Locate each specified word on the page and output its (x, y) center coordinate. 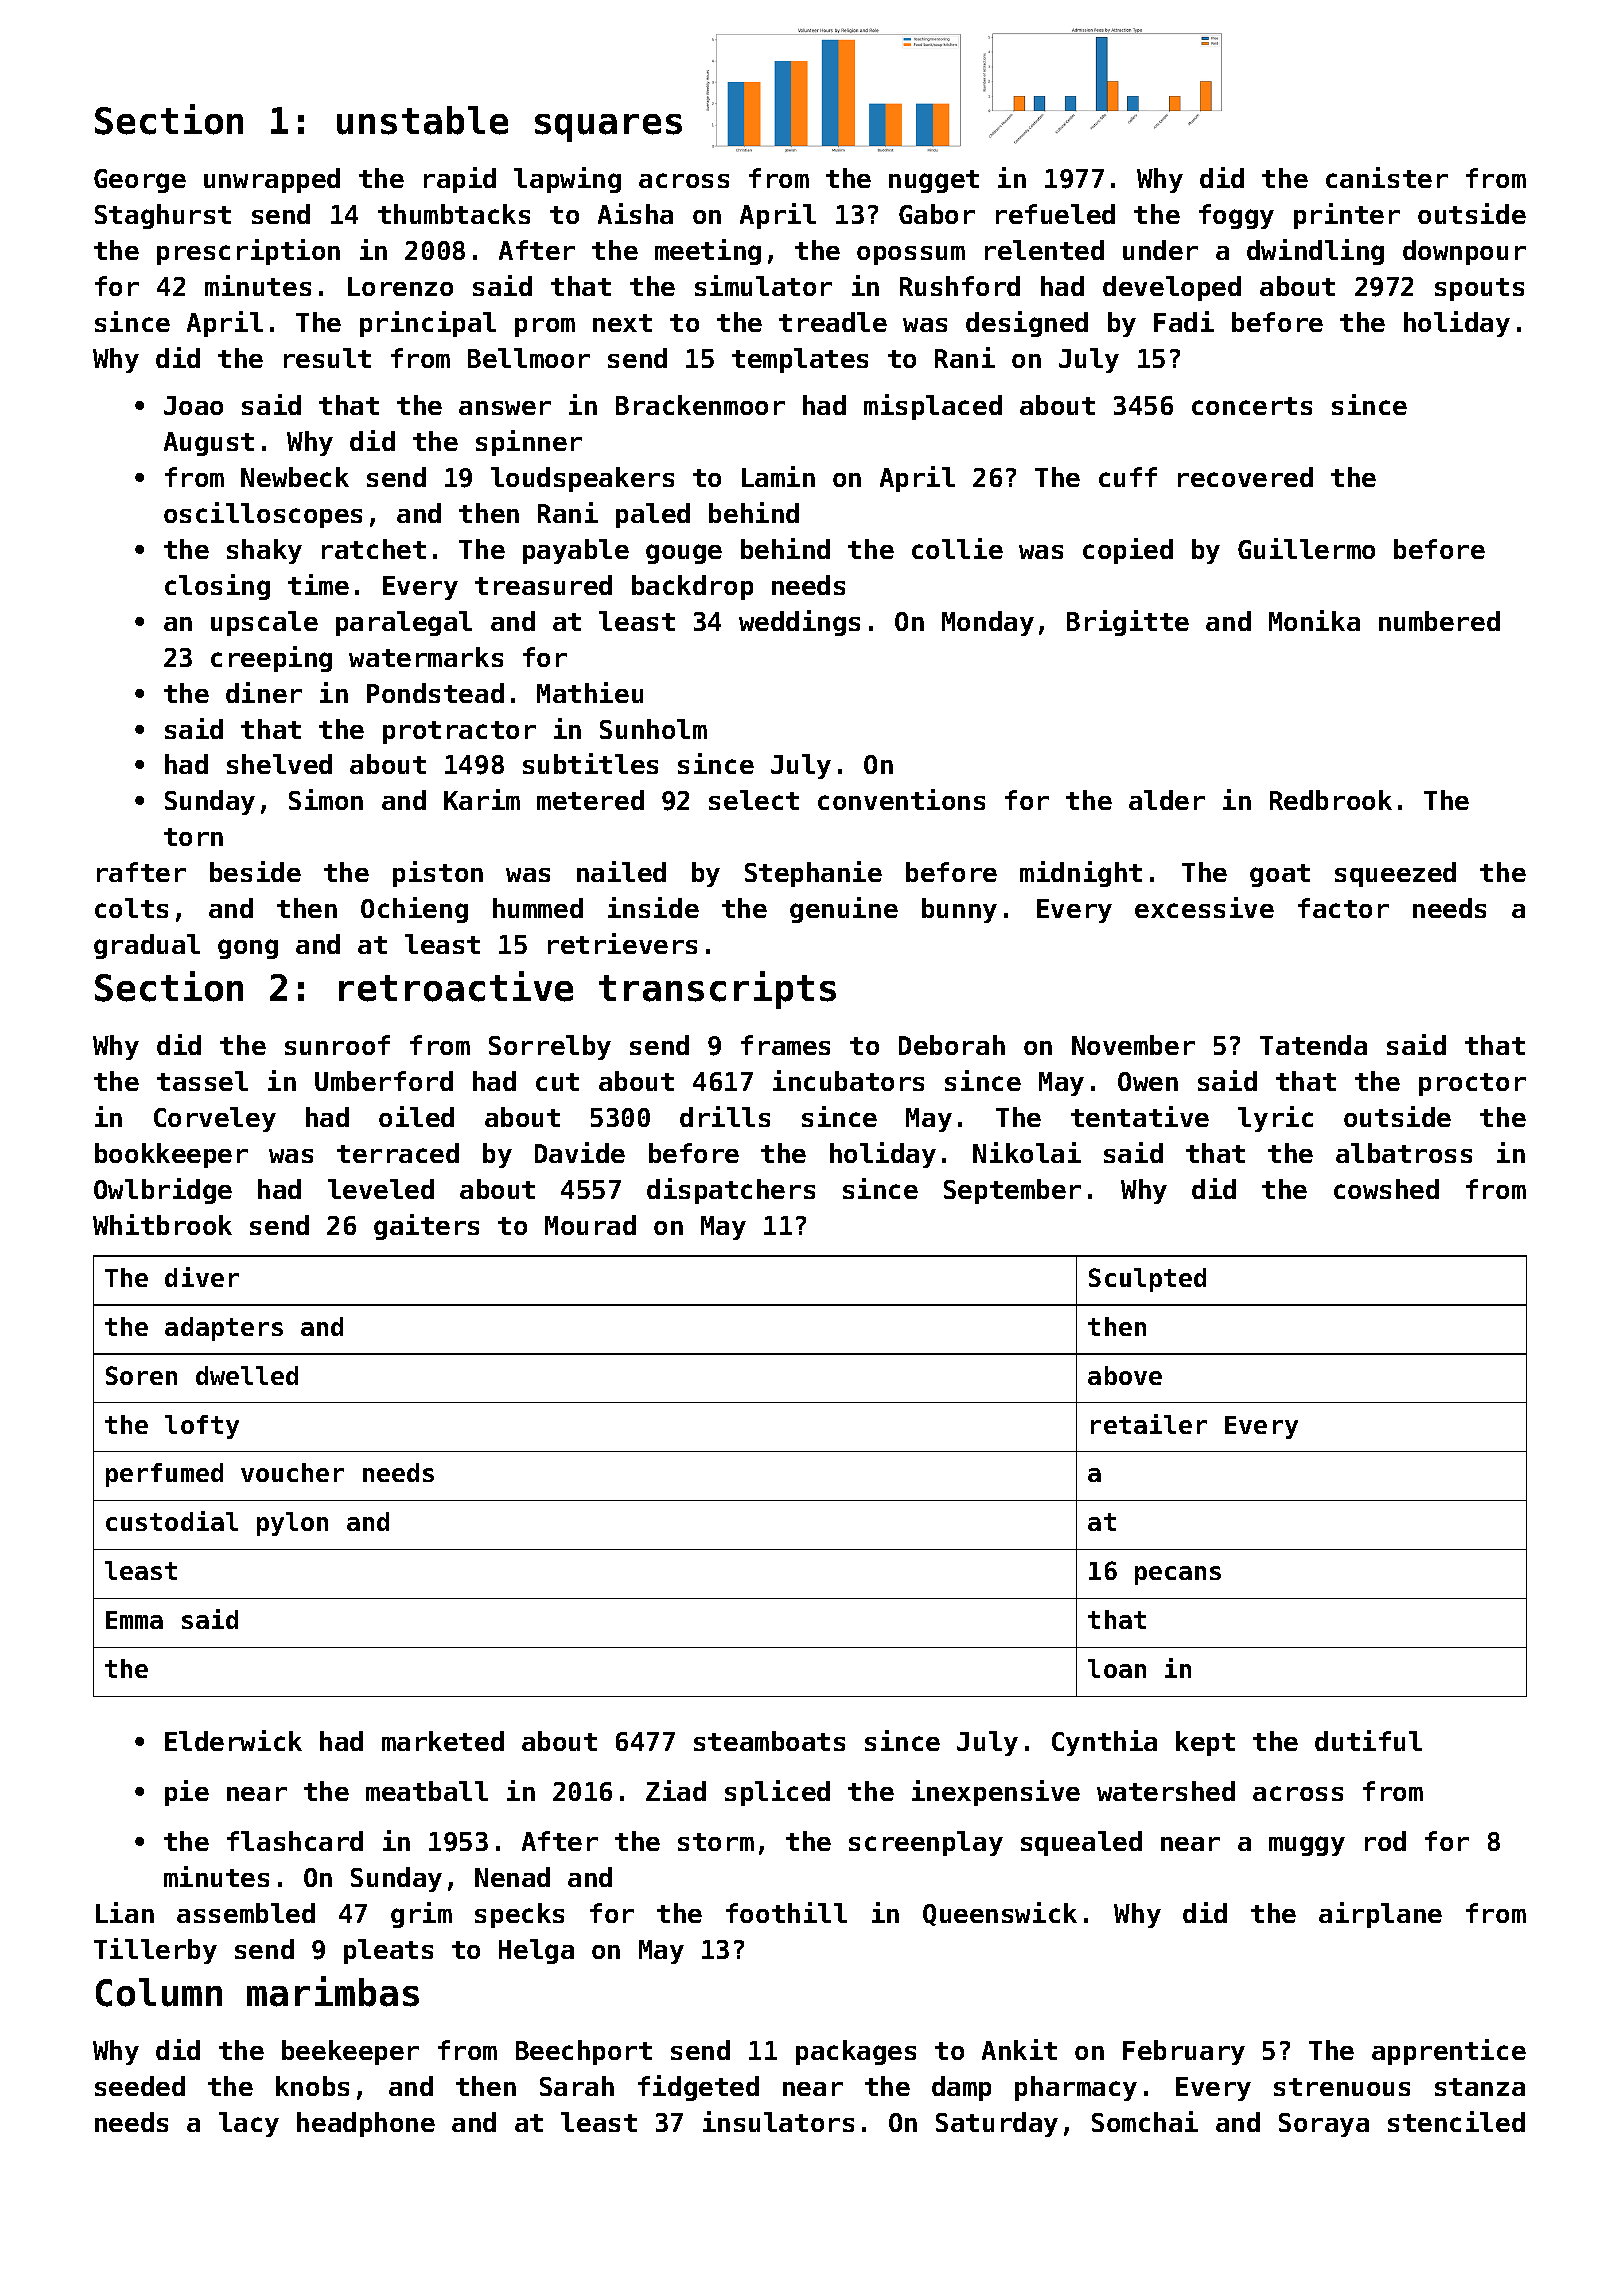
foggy (1236, 216)
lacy (249, 2124)
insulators (778, 2121)
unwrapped (272, 180)
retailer (1149, 1424)
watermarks (426, 657)
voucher (292, 1472)
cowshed (1386, 1189)
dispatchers (731, 1191)
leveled (381, 1189)
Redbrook (1331, 800)
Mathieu (590, 692)
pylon (292, 1524)
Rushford (960, 286)
